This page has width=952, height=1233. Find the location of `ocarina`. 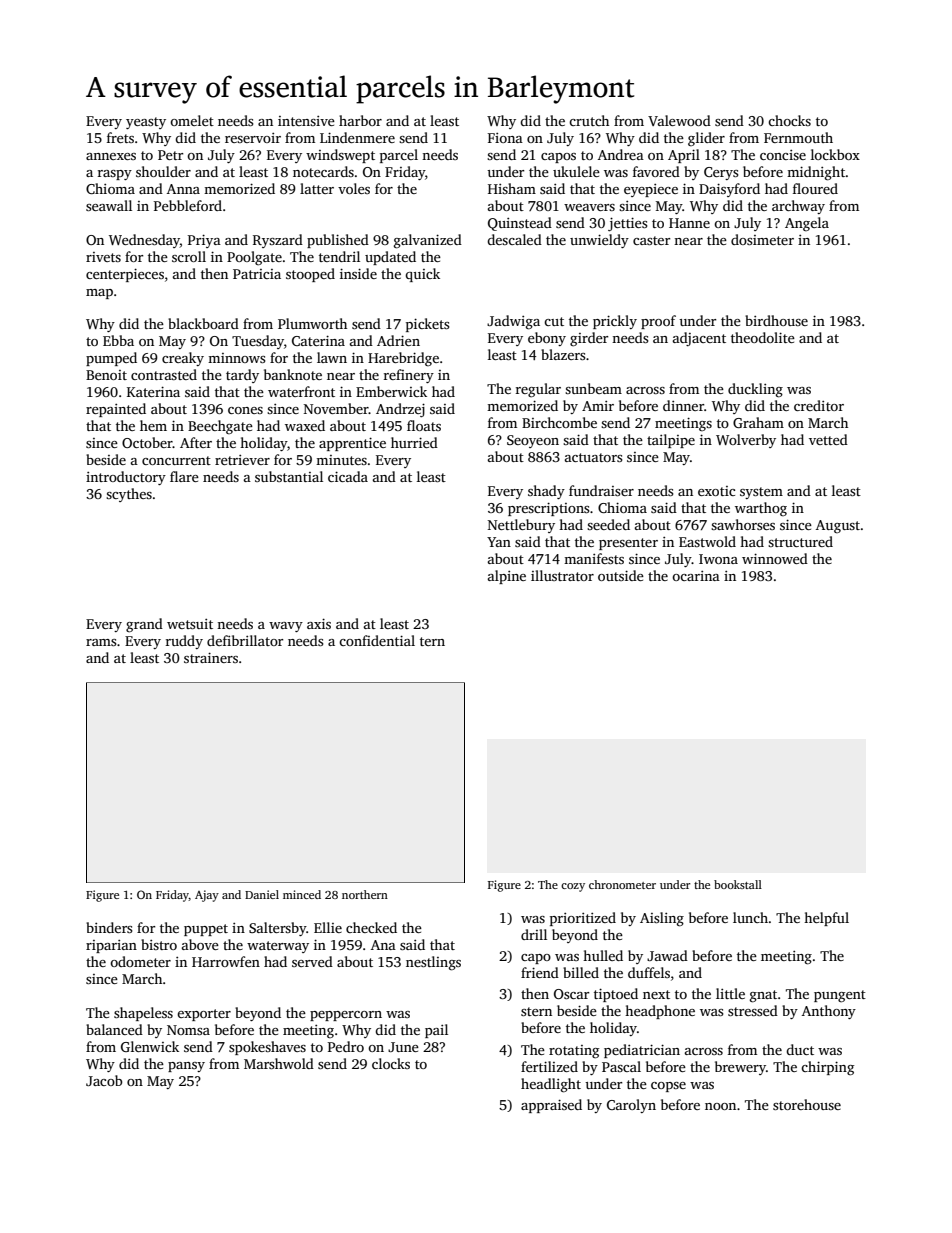

ocarina is located at coordinates (696, 576).
